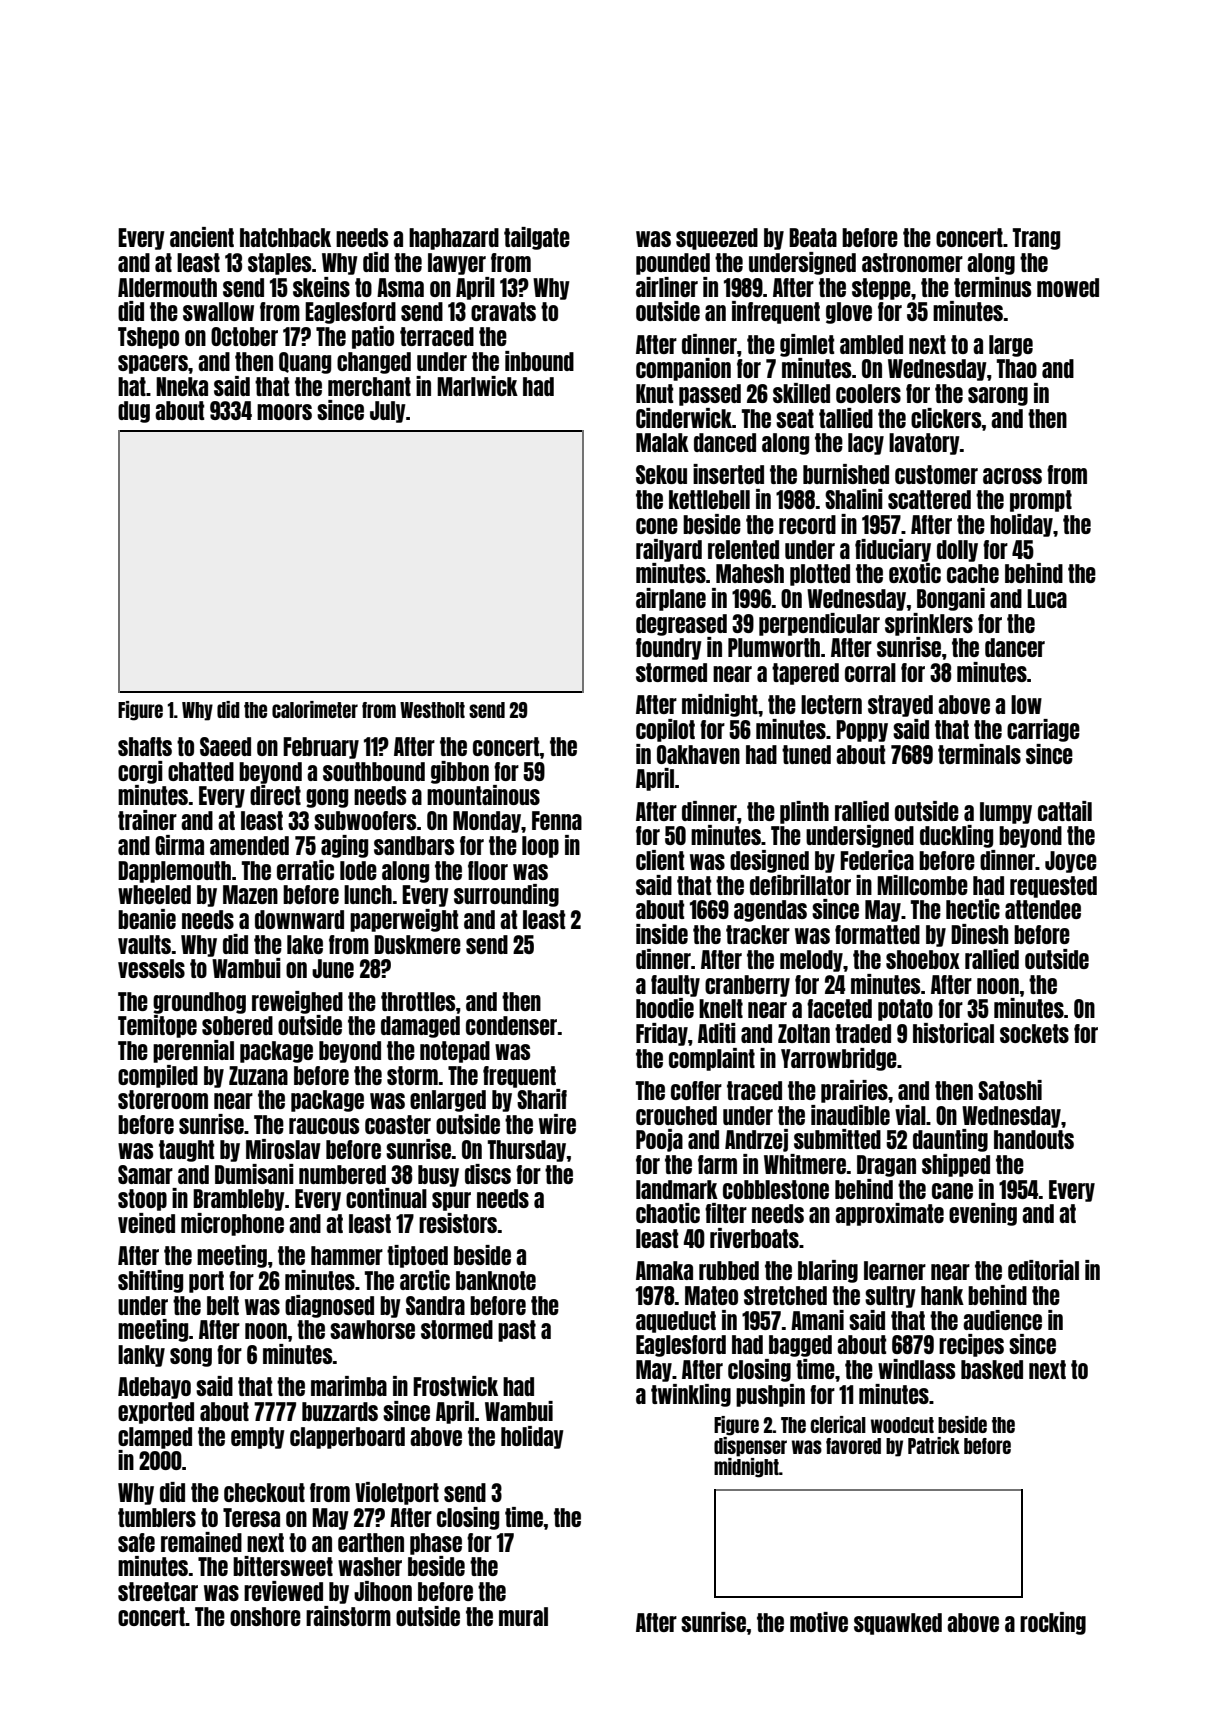 This document has height=1723, width=1219. I want to click on streetcar, so click(158, 1591).
